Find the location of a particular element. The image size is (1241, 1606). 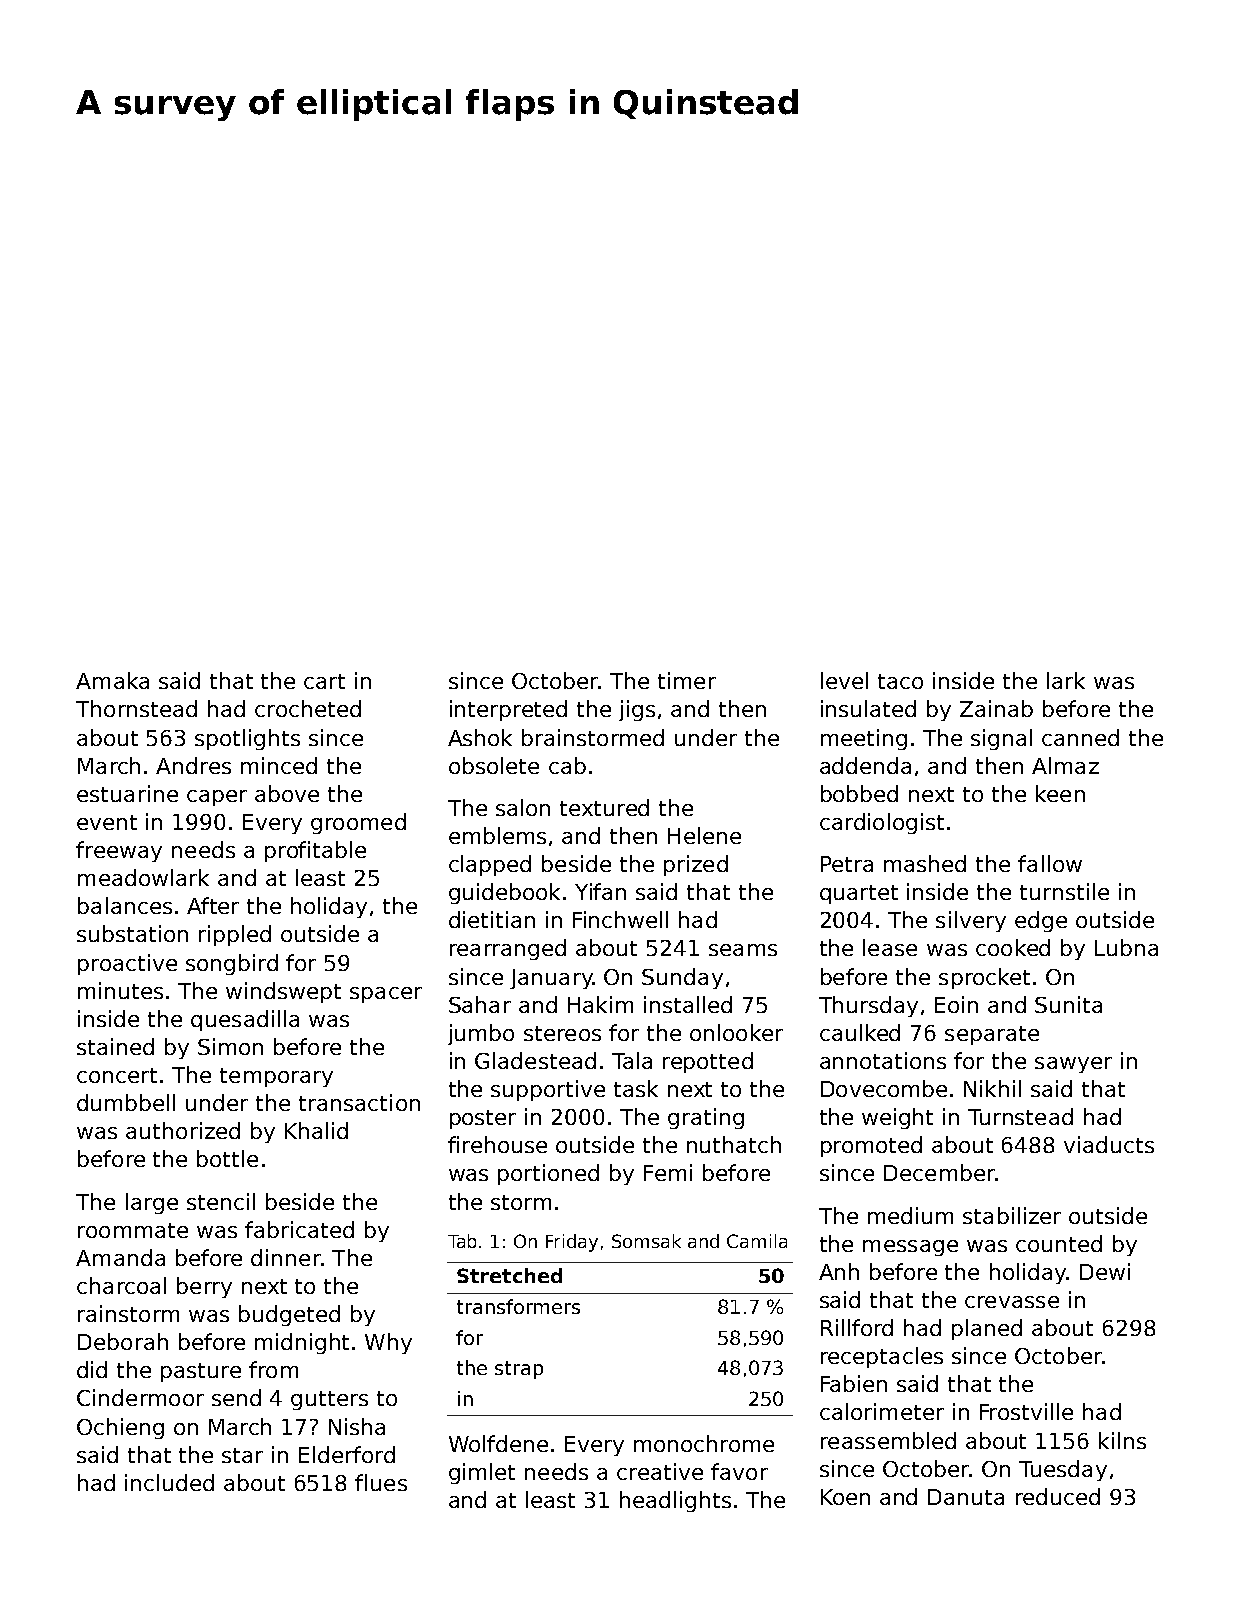

roommate is located at coordinates (133, 1230).
